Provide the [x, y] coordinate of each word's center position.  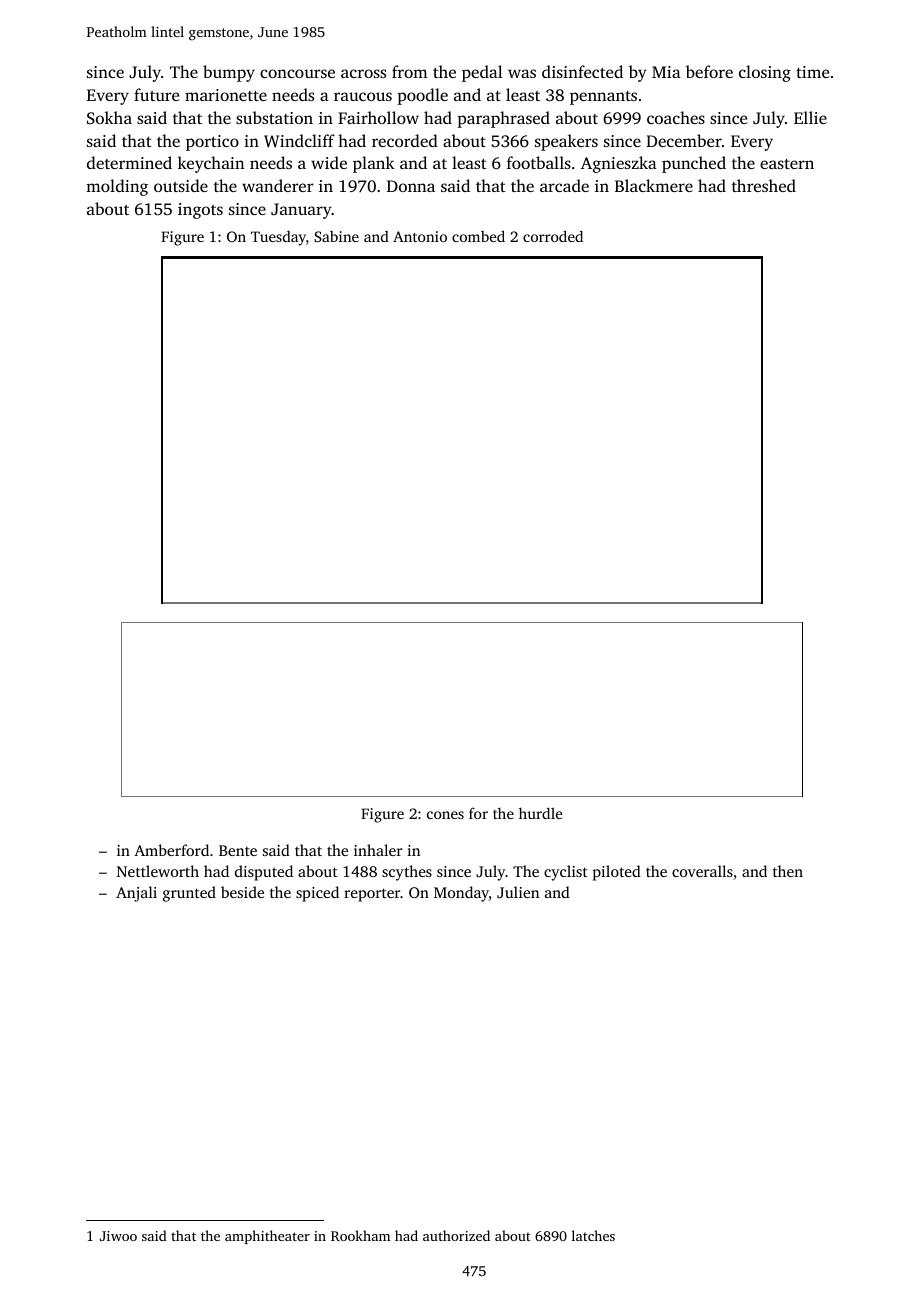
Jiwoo [118, 1236]
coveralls [702, 871]
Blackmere [654, 185]
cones [445, 815]
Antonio [420, 236]
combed [478, 236]
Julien [518, 892]
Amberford [171, 850]
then [788, 871]
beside [242, 892]
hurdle [540, 813]
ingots [200, 211]
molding [117, 187]
